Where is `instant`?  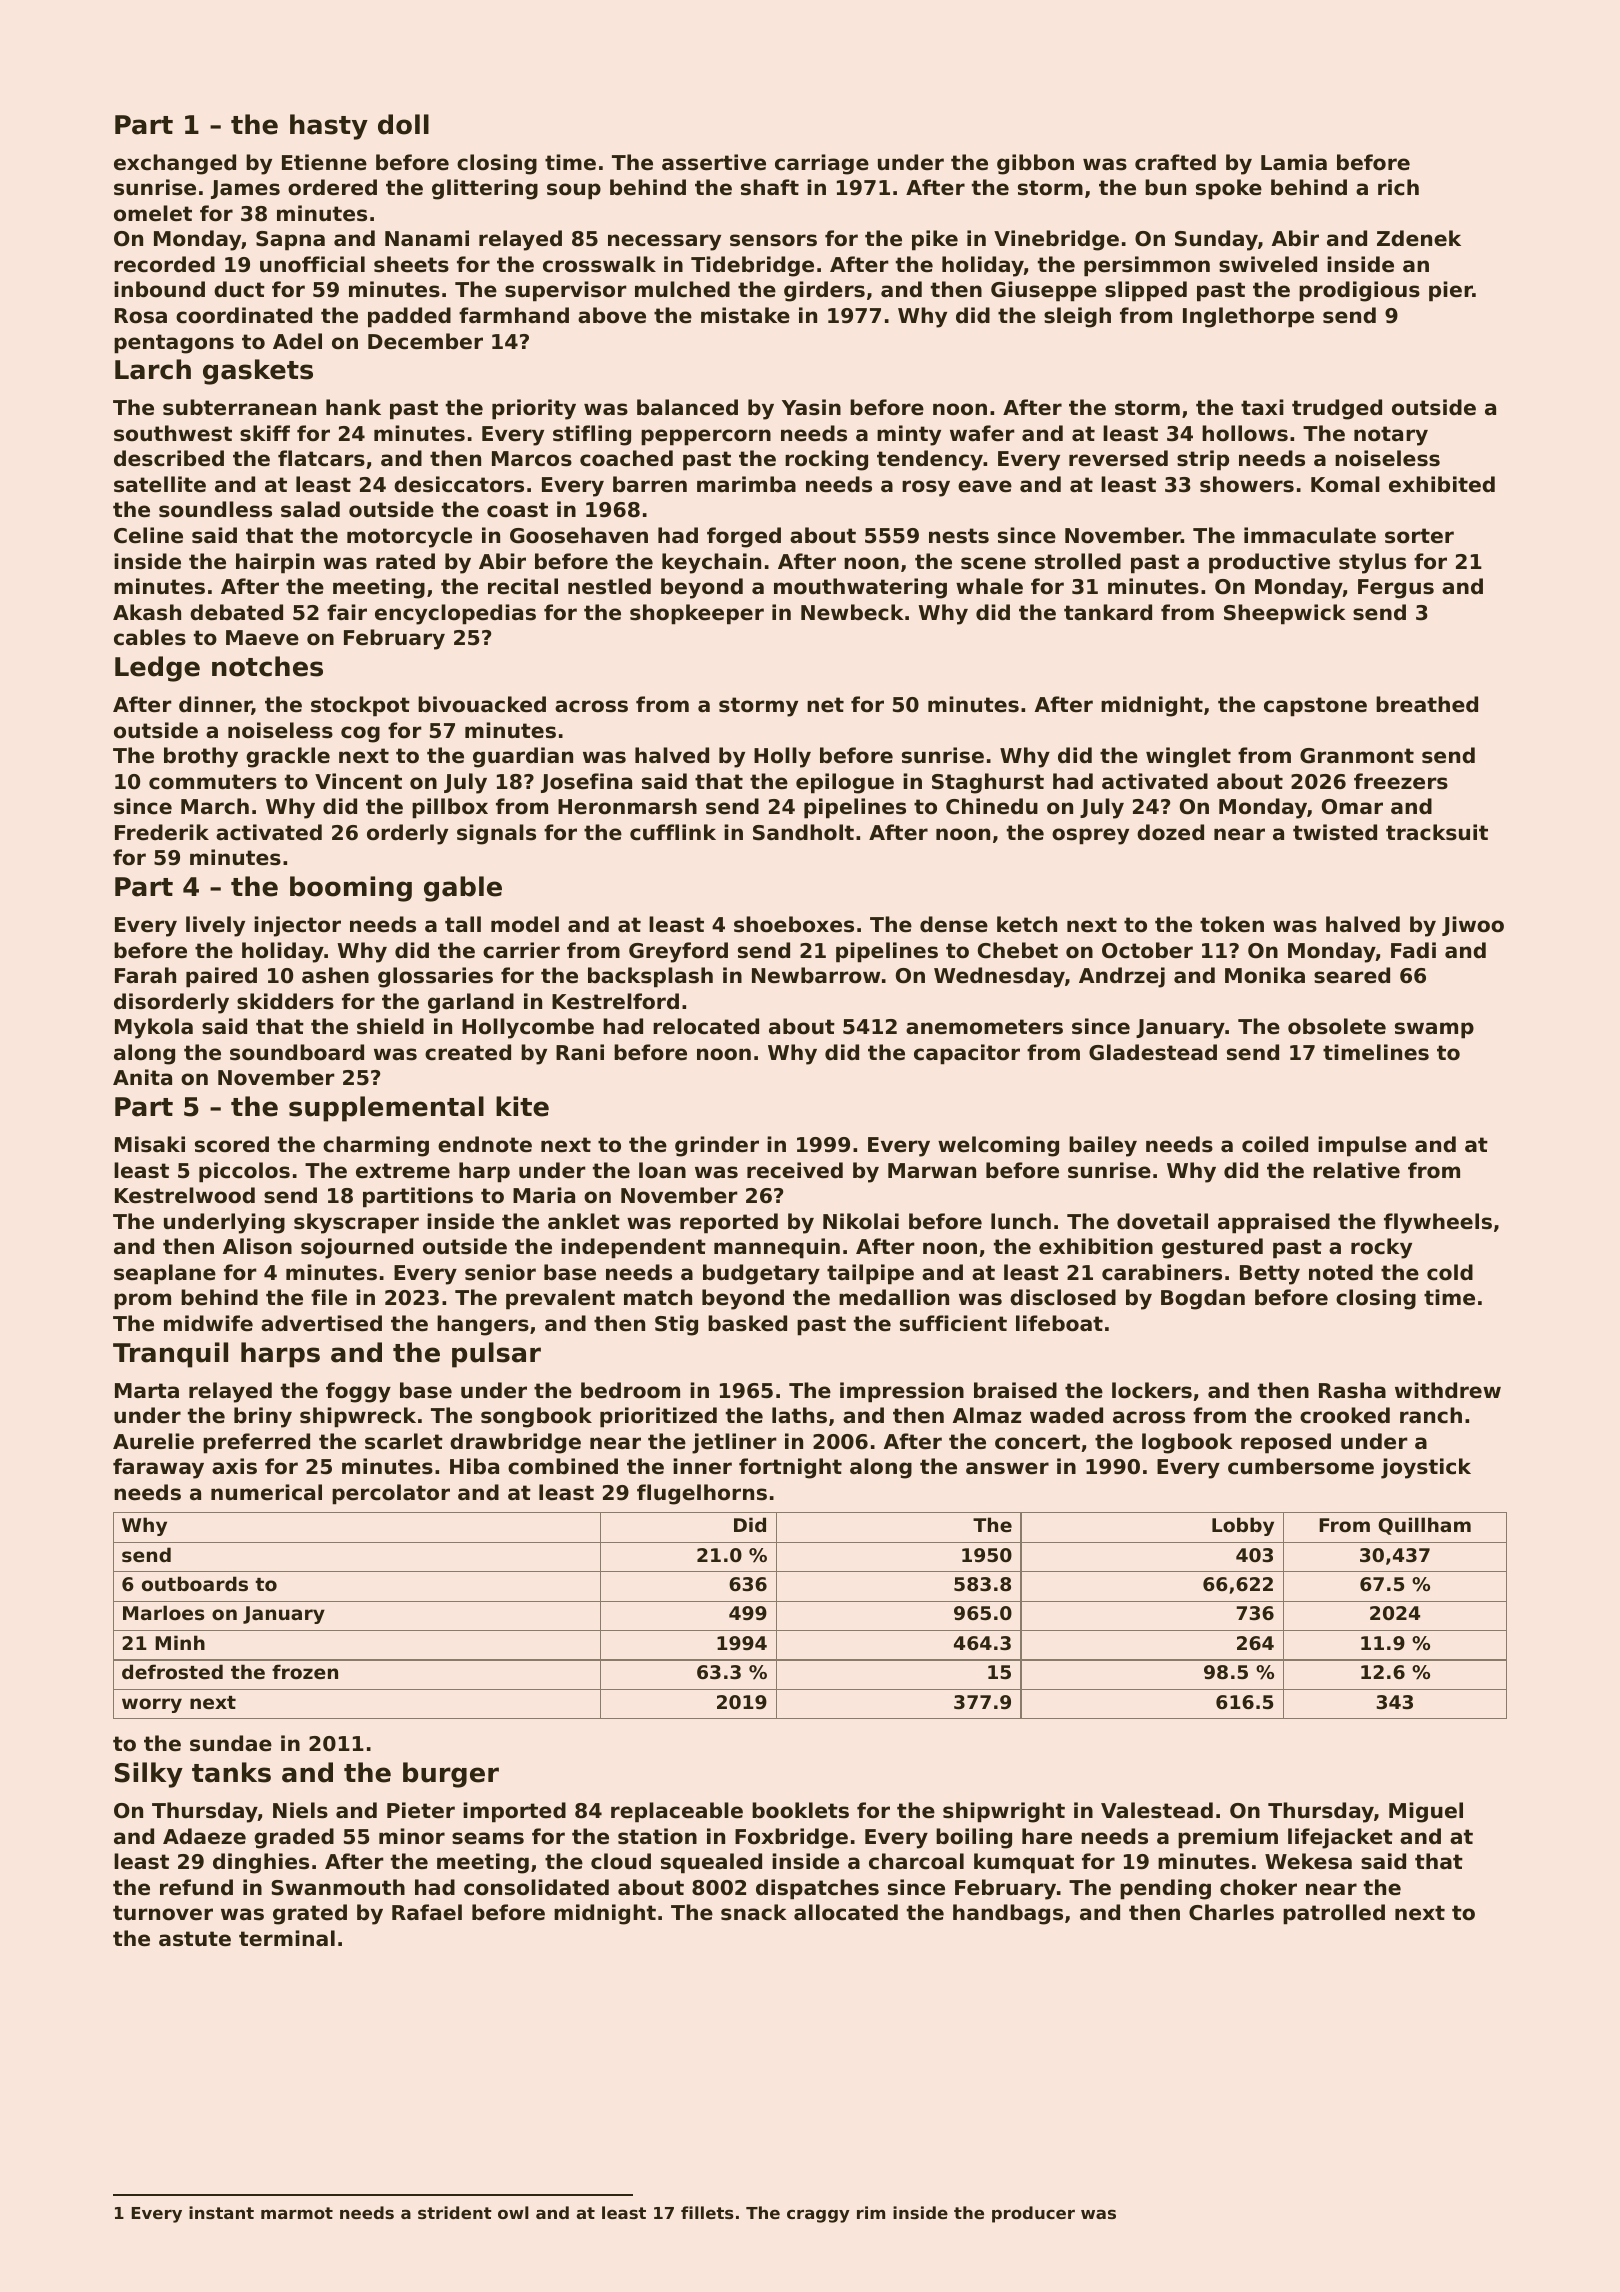
instant is located at coordinates (221, 2212).
